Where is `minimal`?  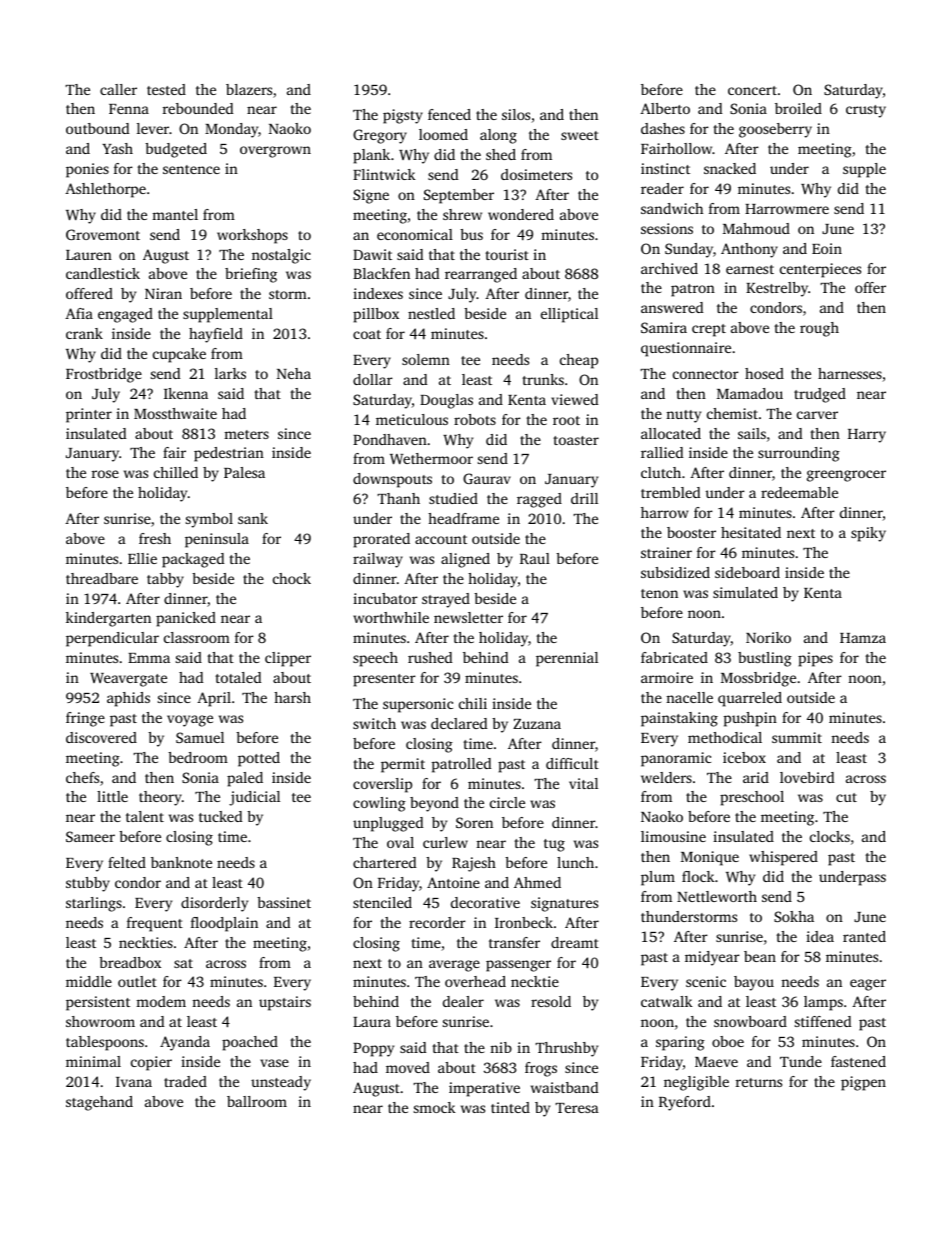
minimal is located at coordinates (93, 1061).
